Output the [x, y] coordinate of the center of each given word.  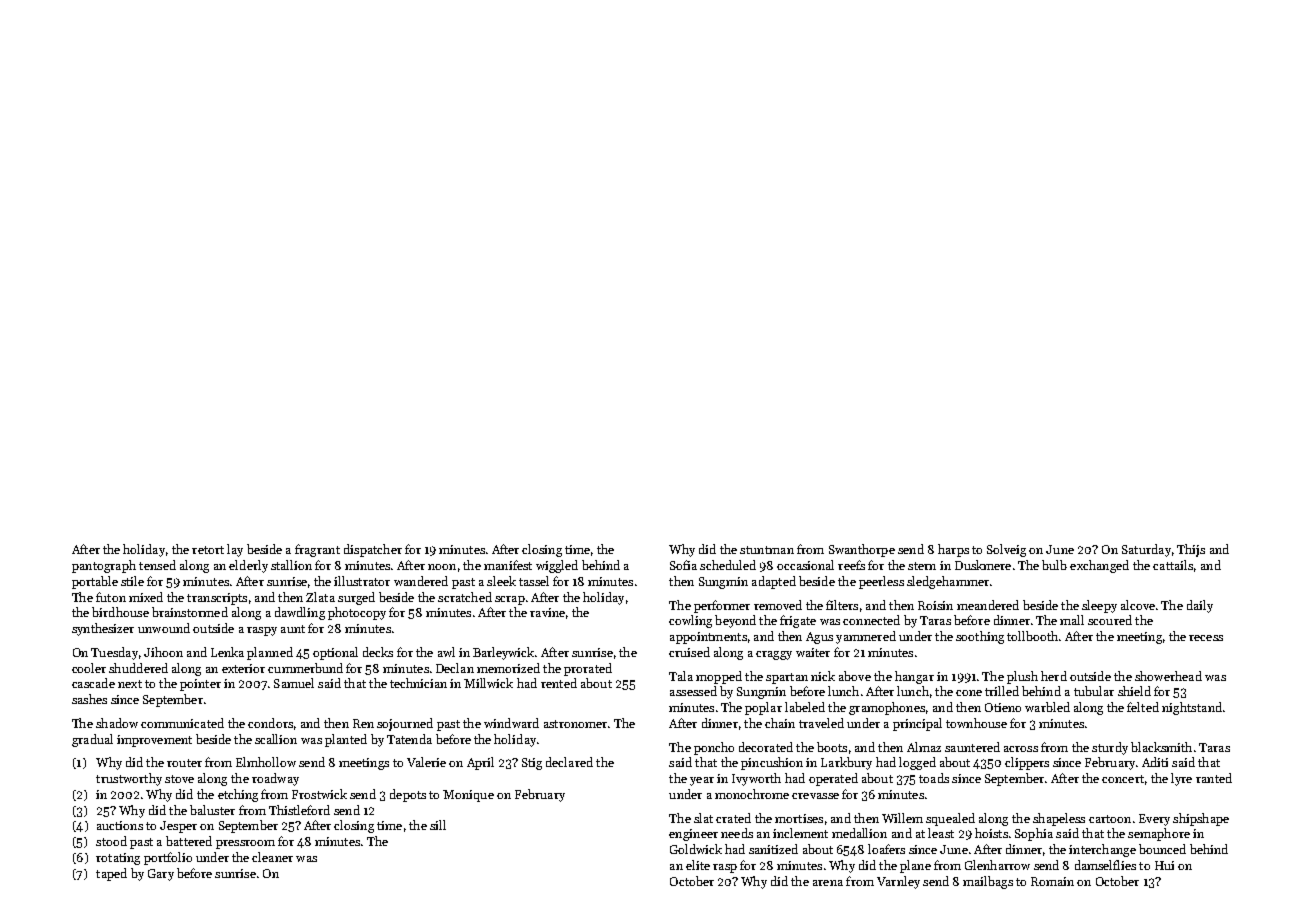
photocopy [357, 613]
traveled [821, 723]
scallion [276, 739]
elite [698, 865]
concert [1123, 779]
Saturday [1146, 550]
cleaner [272, 857]
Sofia [683, 565]
